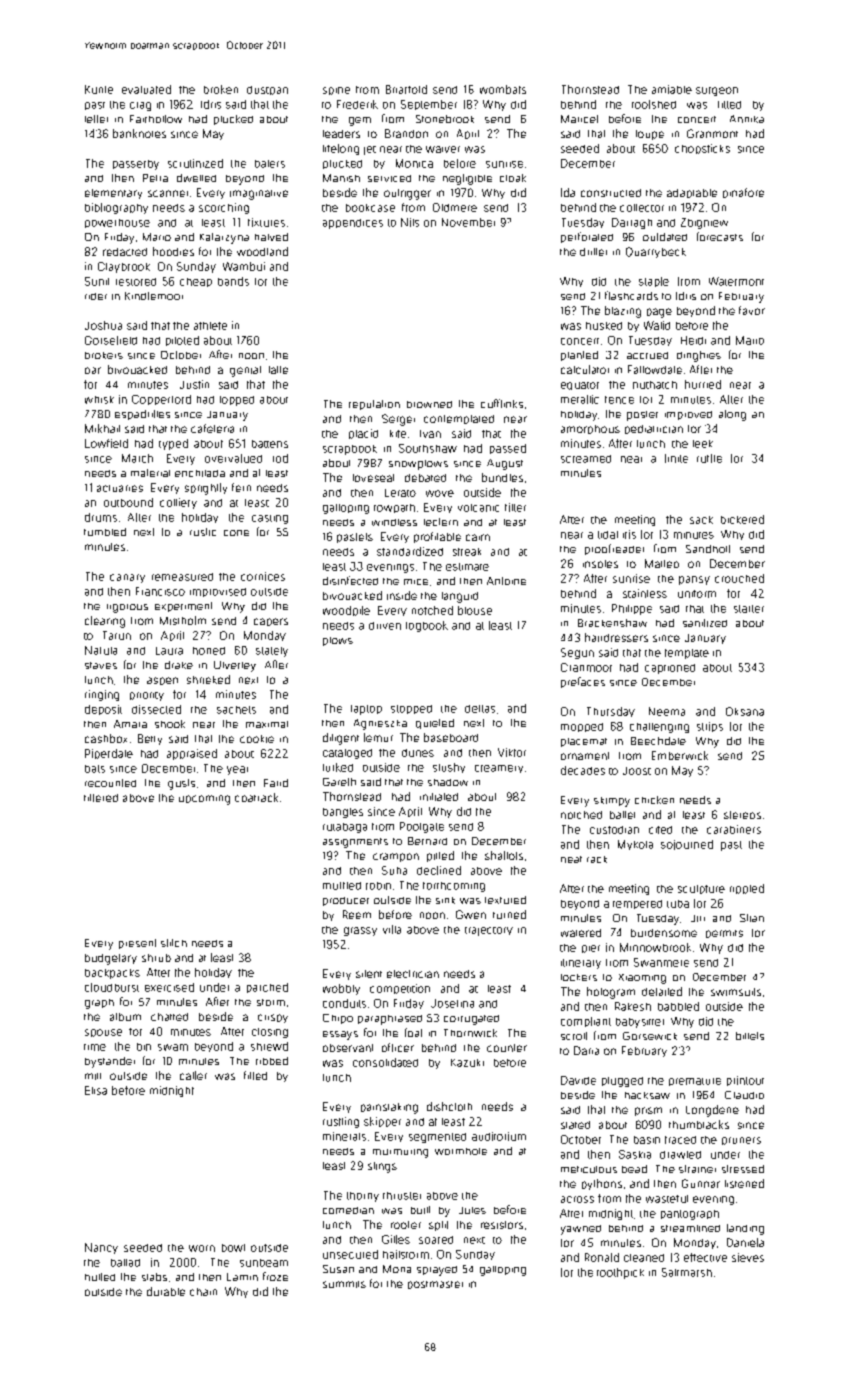 This screenshot has height=1400, width=849. I want to click on ribbed, so click(272, 1061).
